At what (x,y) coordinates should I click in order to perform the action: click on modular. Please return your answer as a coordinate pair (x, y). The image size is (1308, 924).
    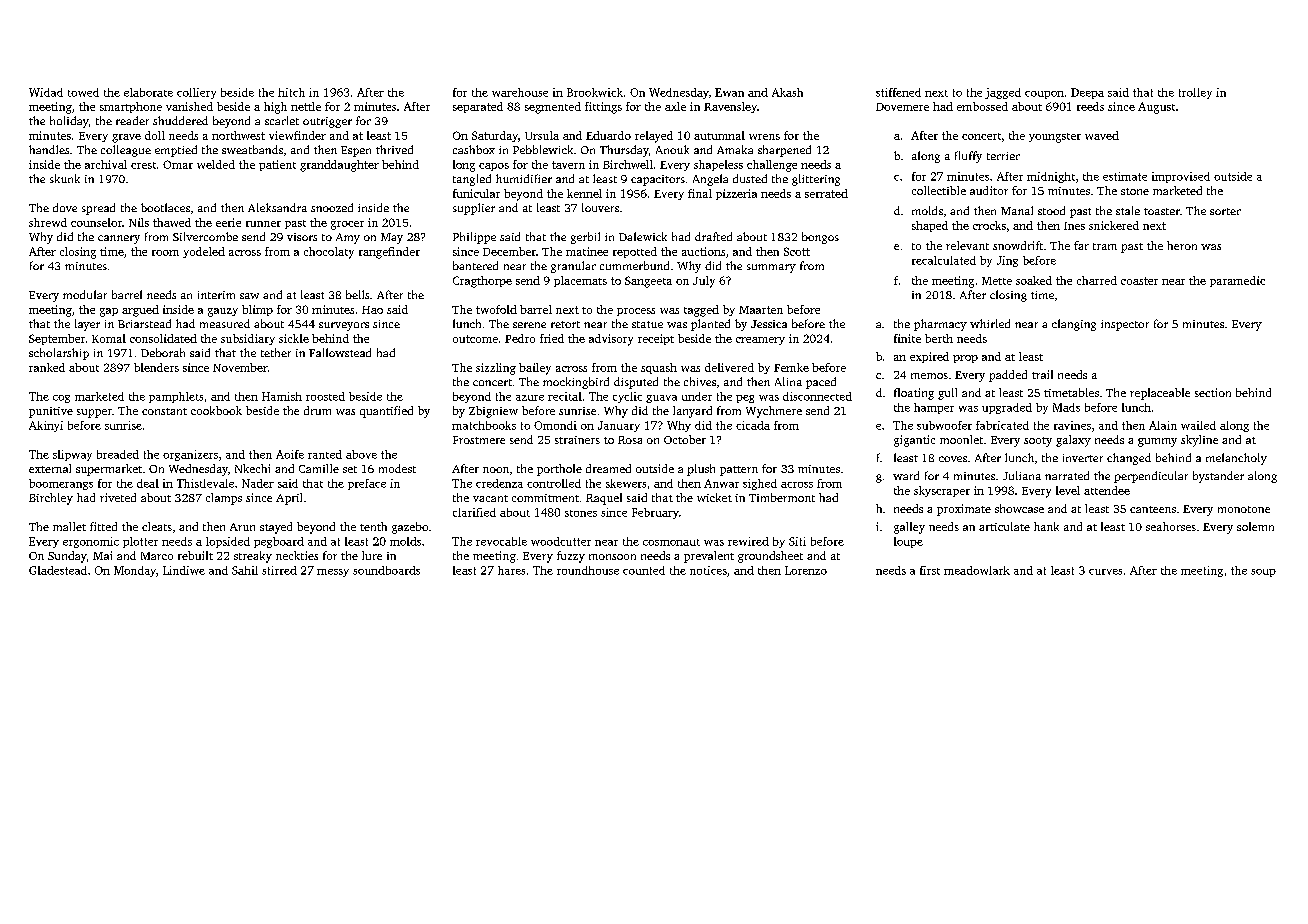
    Looking at the image, I should click on (85, 294).
